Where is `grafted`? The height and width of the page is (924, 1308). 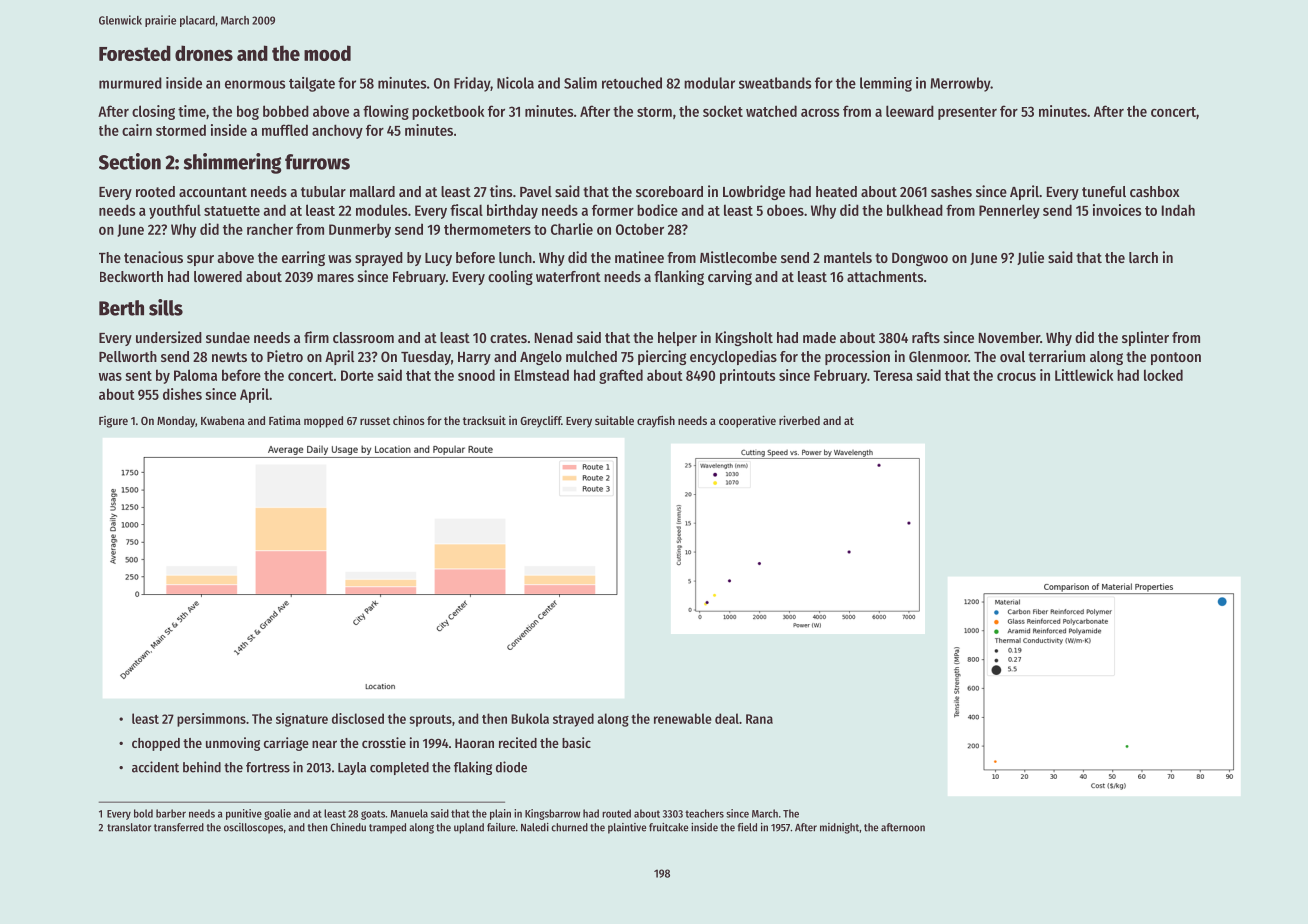
grafted is located at coordinates (621, 376).
